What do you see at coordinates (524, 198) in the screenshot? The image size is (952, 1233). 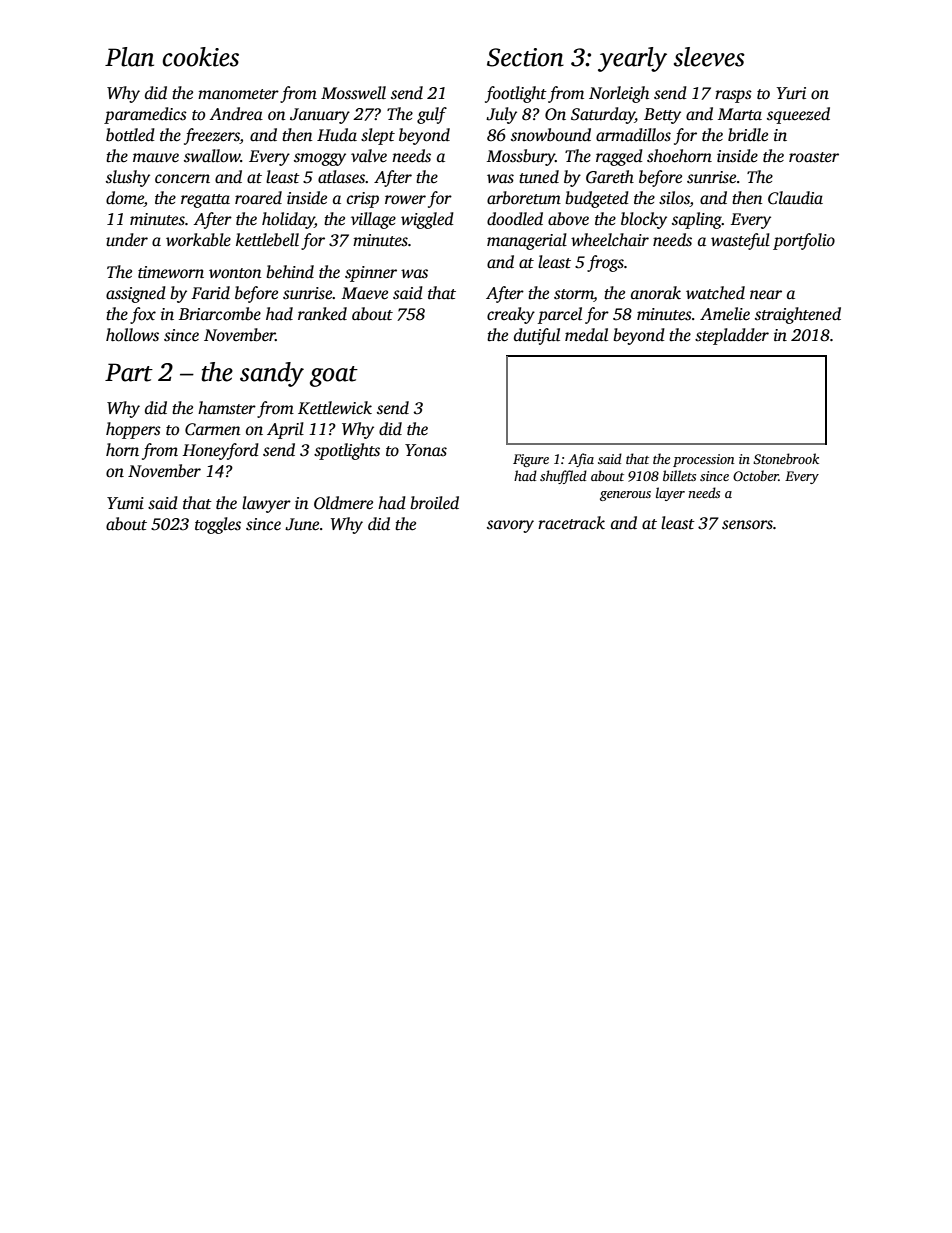 I see `arboretum` at bounding box center [524, 198].
